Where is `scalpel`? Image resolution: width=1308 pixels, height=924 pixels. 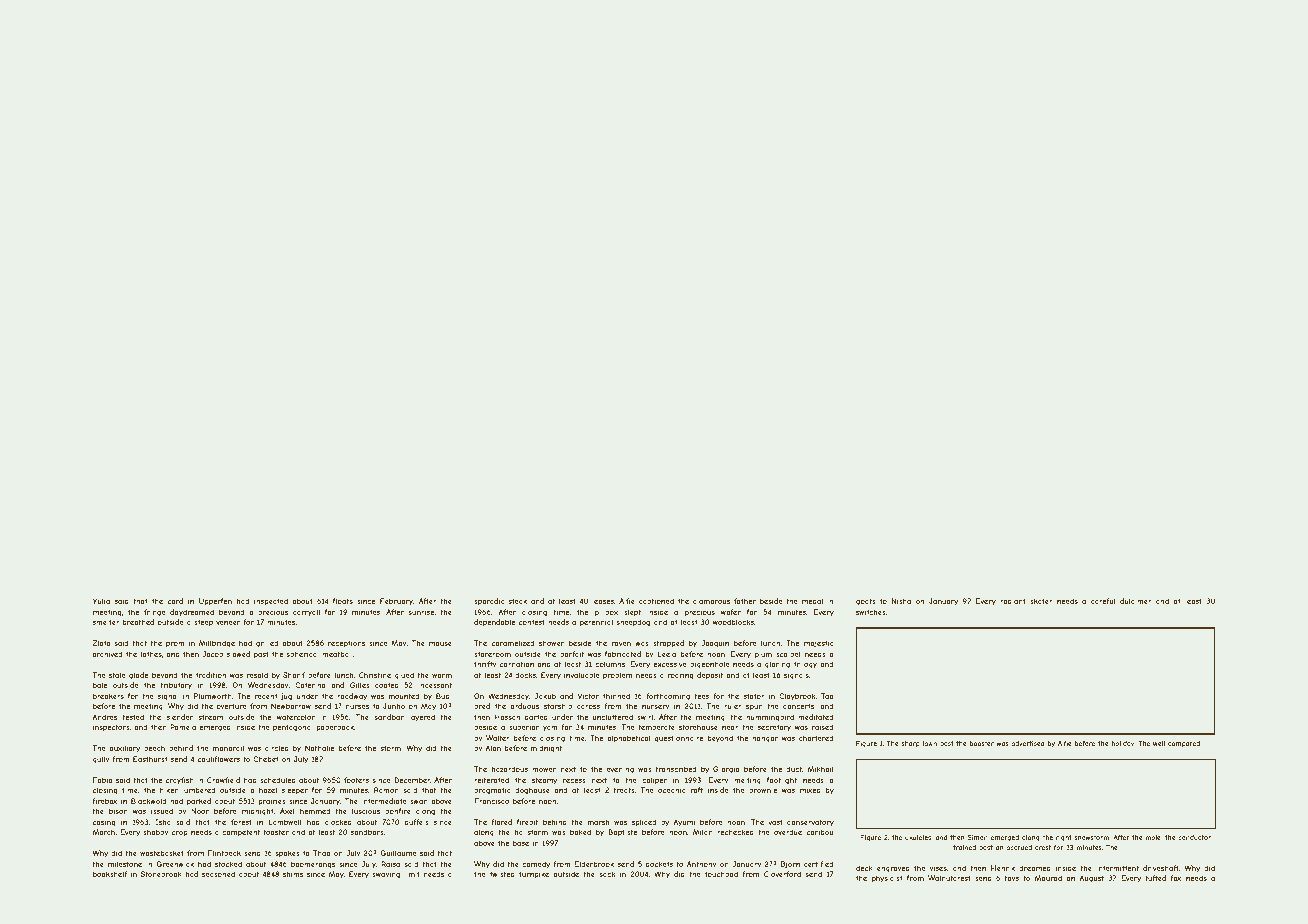
scalpel is located at coordinates (788, 654).
